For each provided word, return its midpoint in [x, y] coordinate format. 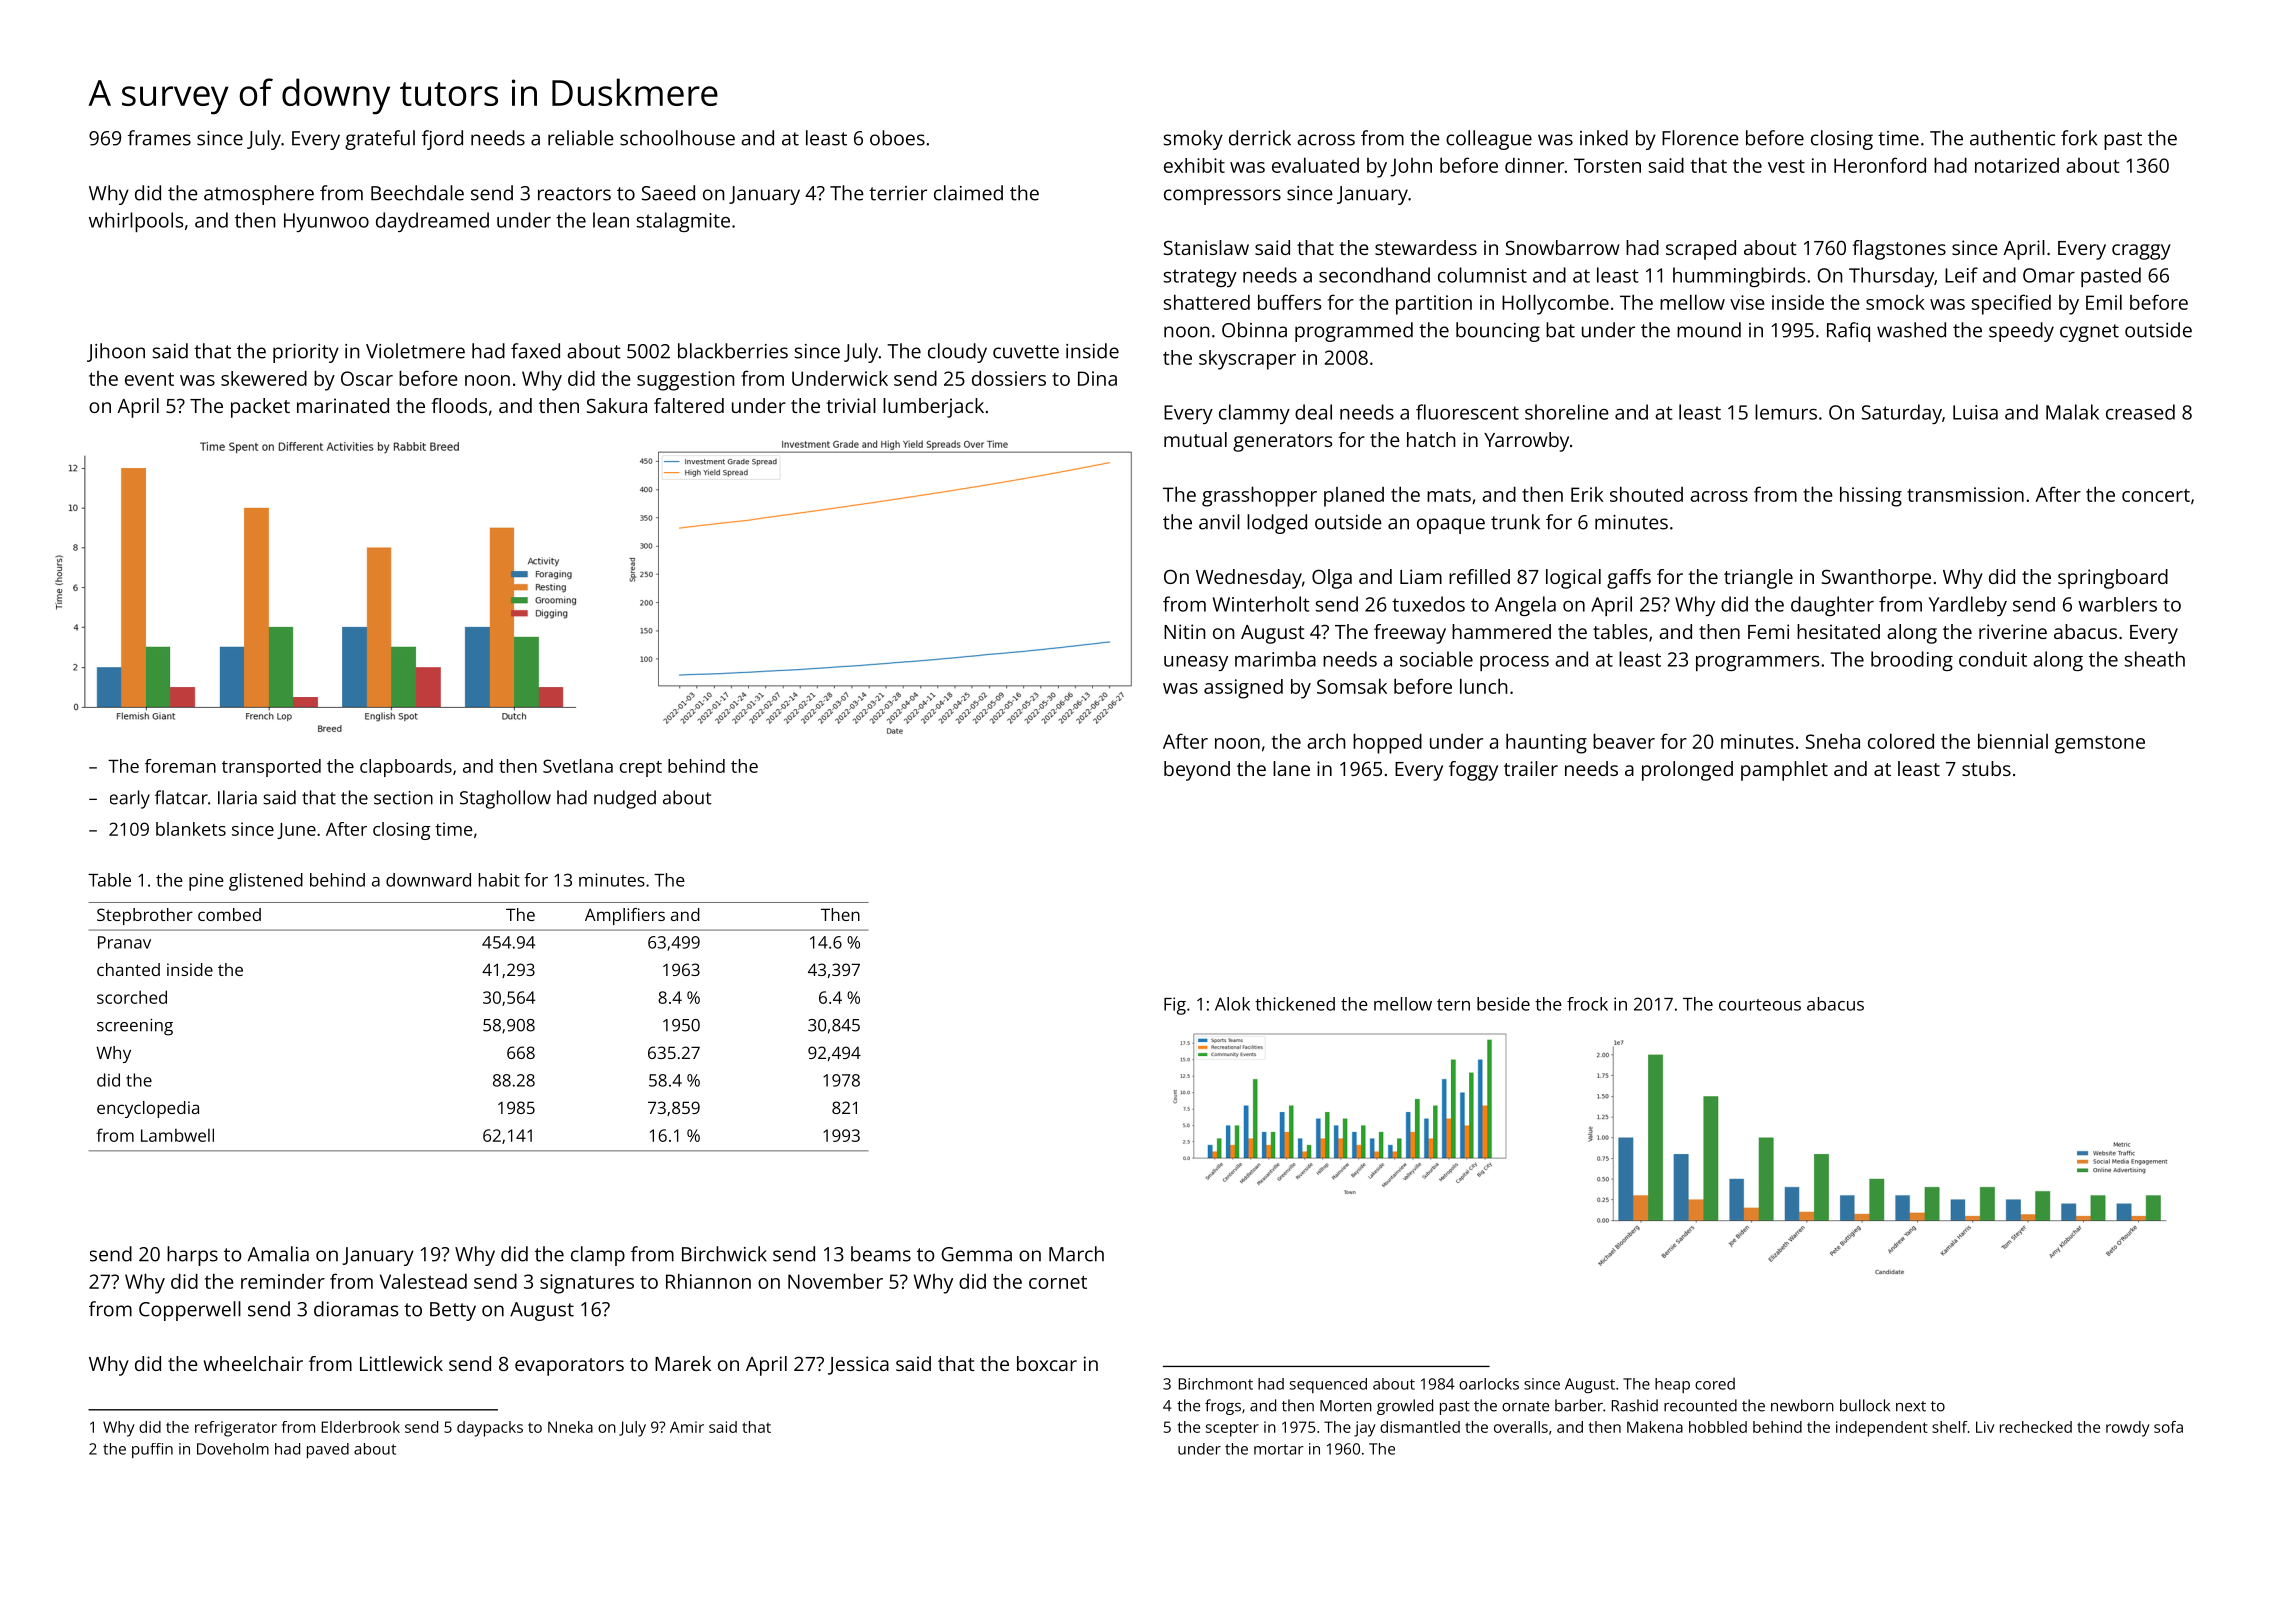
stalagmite [683, 222]
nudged [625, 799]
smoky [1193, 140]
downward [428, 880]
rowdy [2128, 1429]
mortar [1279, 1449]
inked [1604, 138]
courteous [1760, 1005]
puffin [152, 1450]
